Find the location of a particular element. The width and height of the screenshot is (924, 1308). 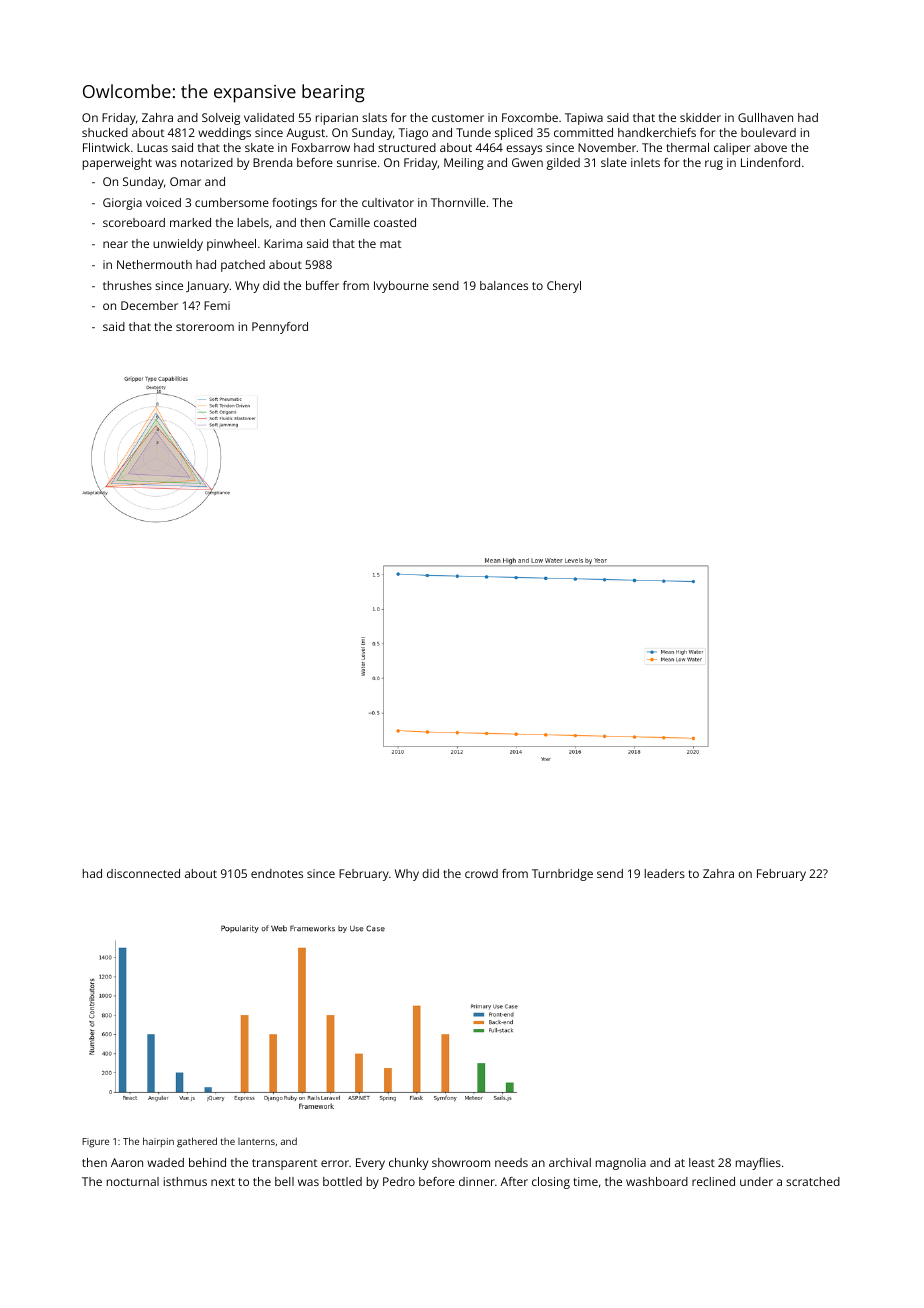

hairpin is located at coordinates (158, 1142).
